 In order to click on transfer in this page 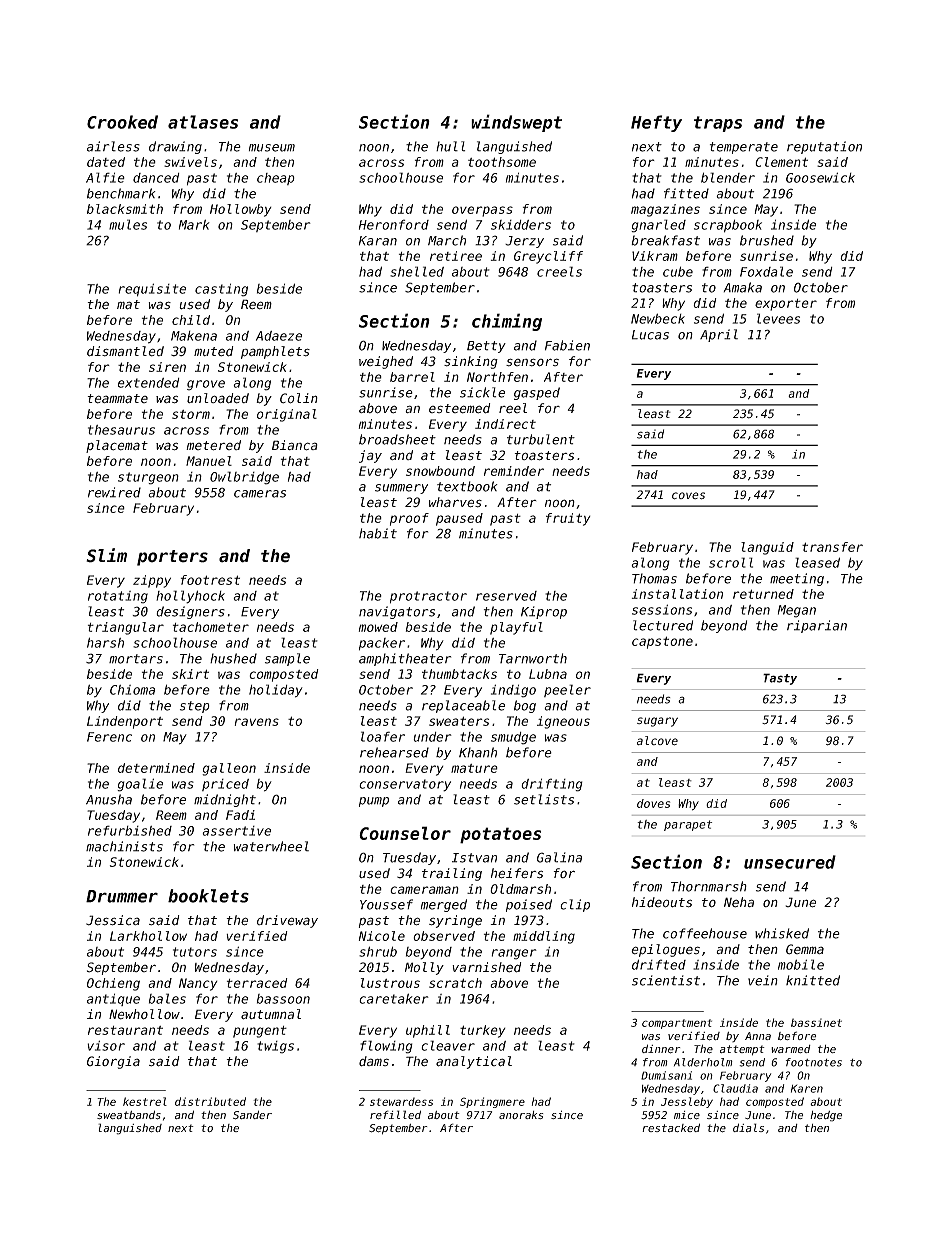, I will do `click(832, 547)`.
